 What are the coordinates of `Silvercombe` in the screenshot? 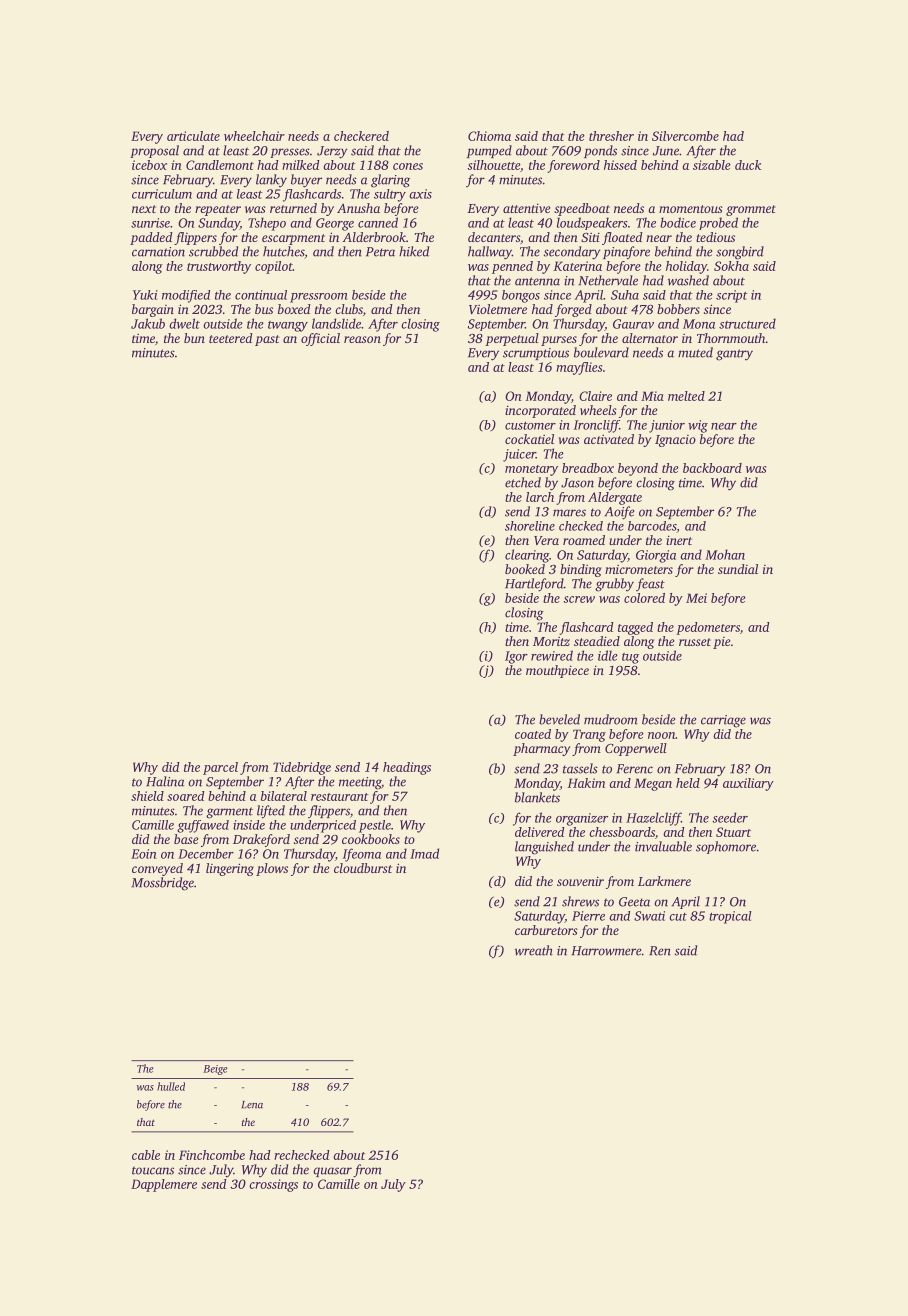 It's located at (685, 136).
